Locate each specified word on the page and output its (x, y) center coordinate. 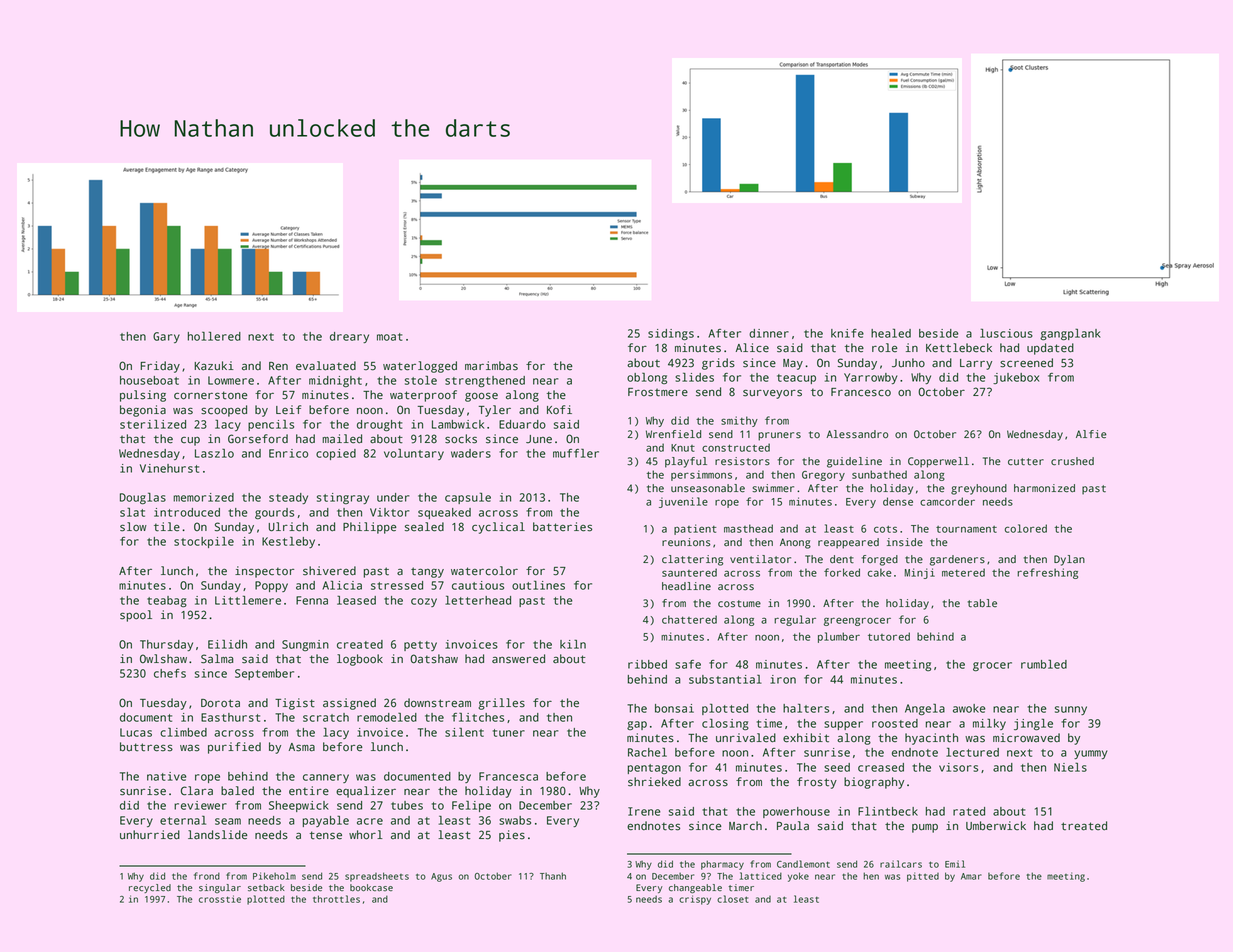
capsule (468, 498)
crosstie (220, 899)
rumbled (1044, 664)
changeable (695, 889)
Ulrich (288, 527)
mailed (342, 439)
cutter (1026, 462)
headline (686, 586)
